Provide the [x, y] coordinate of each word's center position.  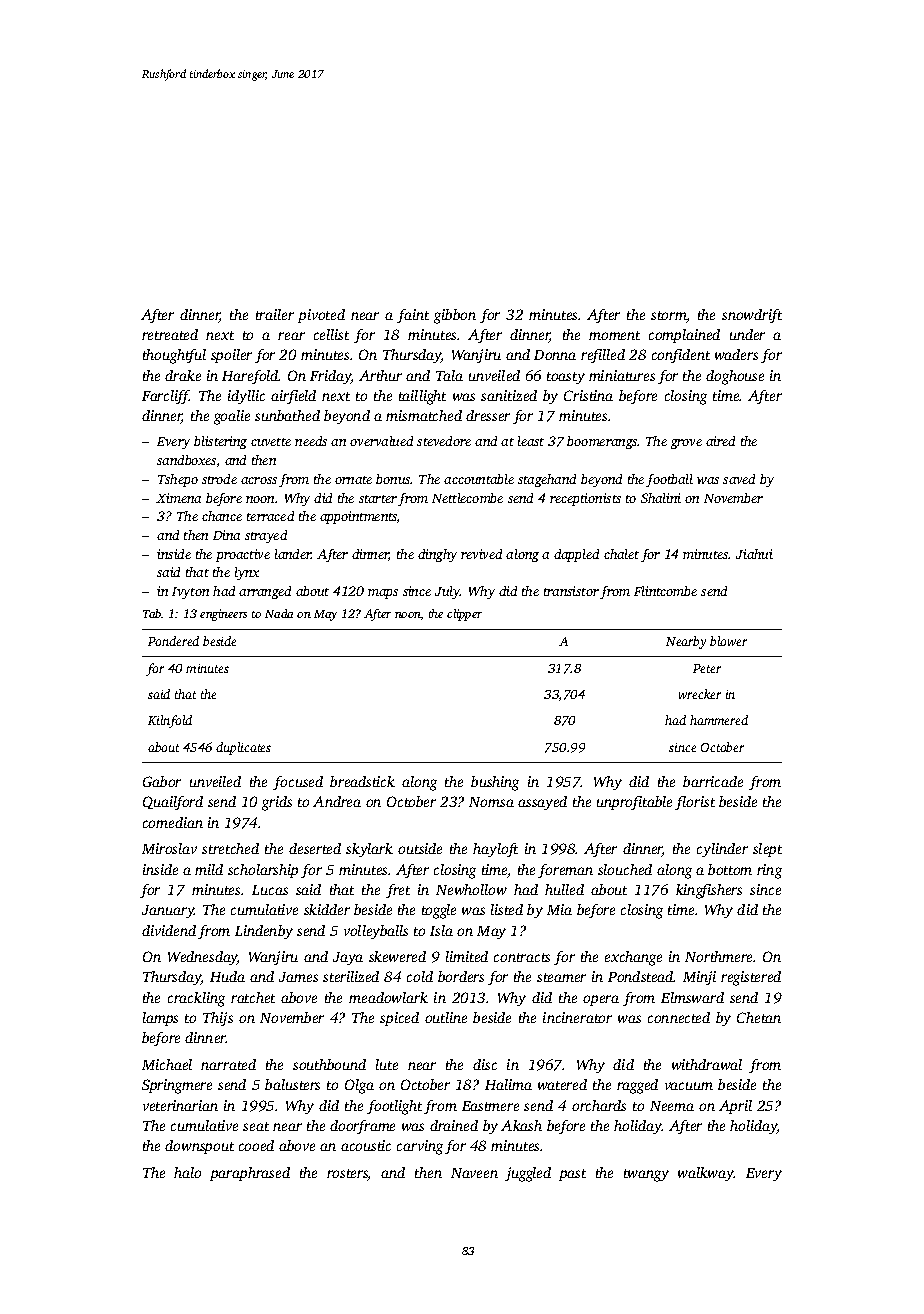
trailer [275, 314]
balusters [292, 1084]
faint [413, 316]
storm [669, 317]
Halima [508, 1084]
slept [767, 850]
